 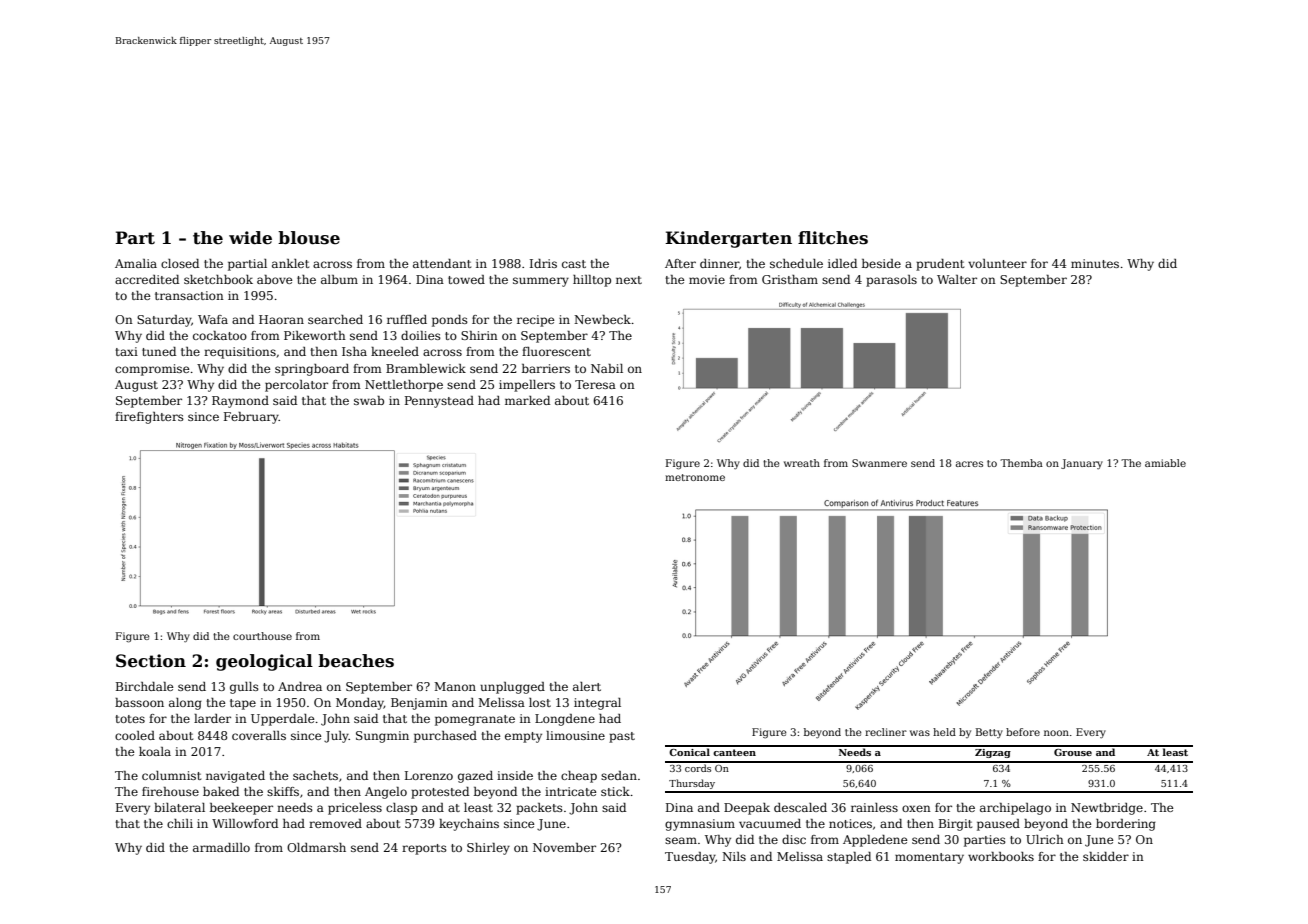 What do you see at coordinates (250, 238) in the screenshot?
I see `wide` at bounding box center [250, 238].
